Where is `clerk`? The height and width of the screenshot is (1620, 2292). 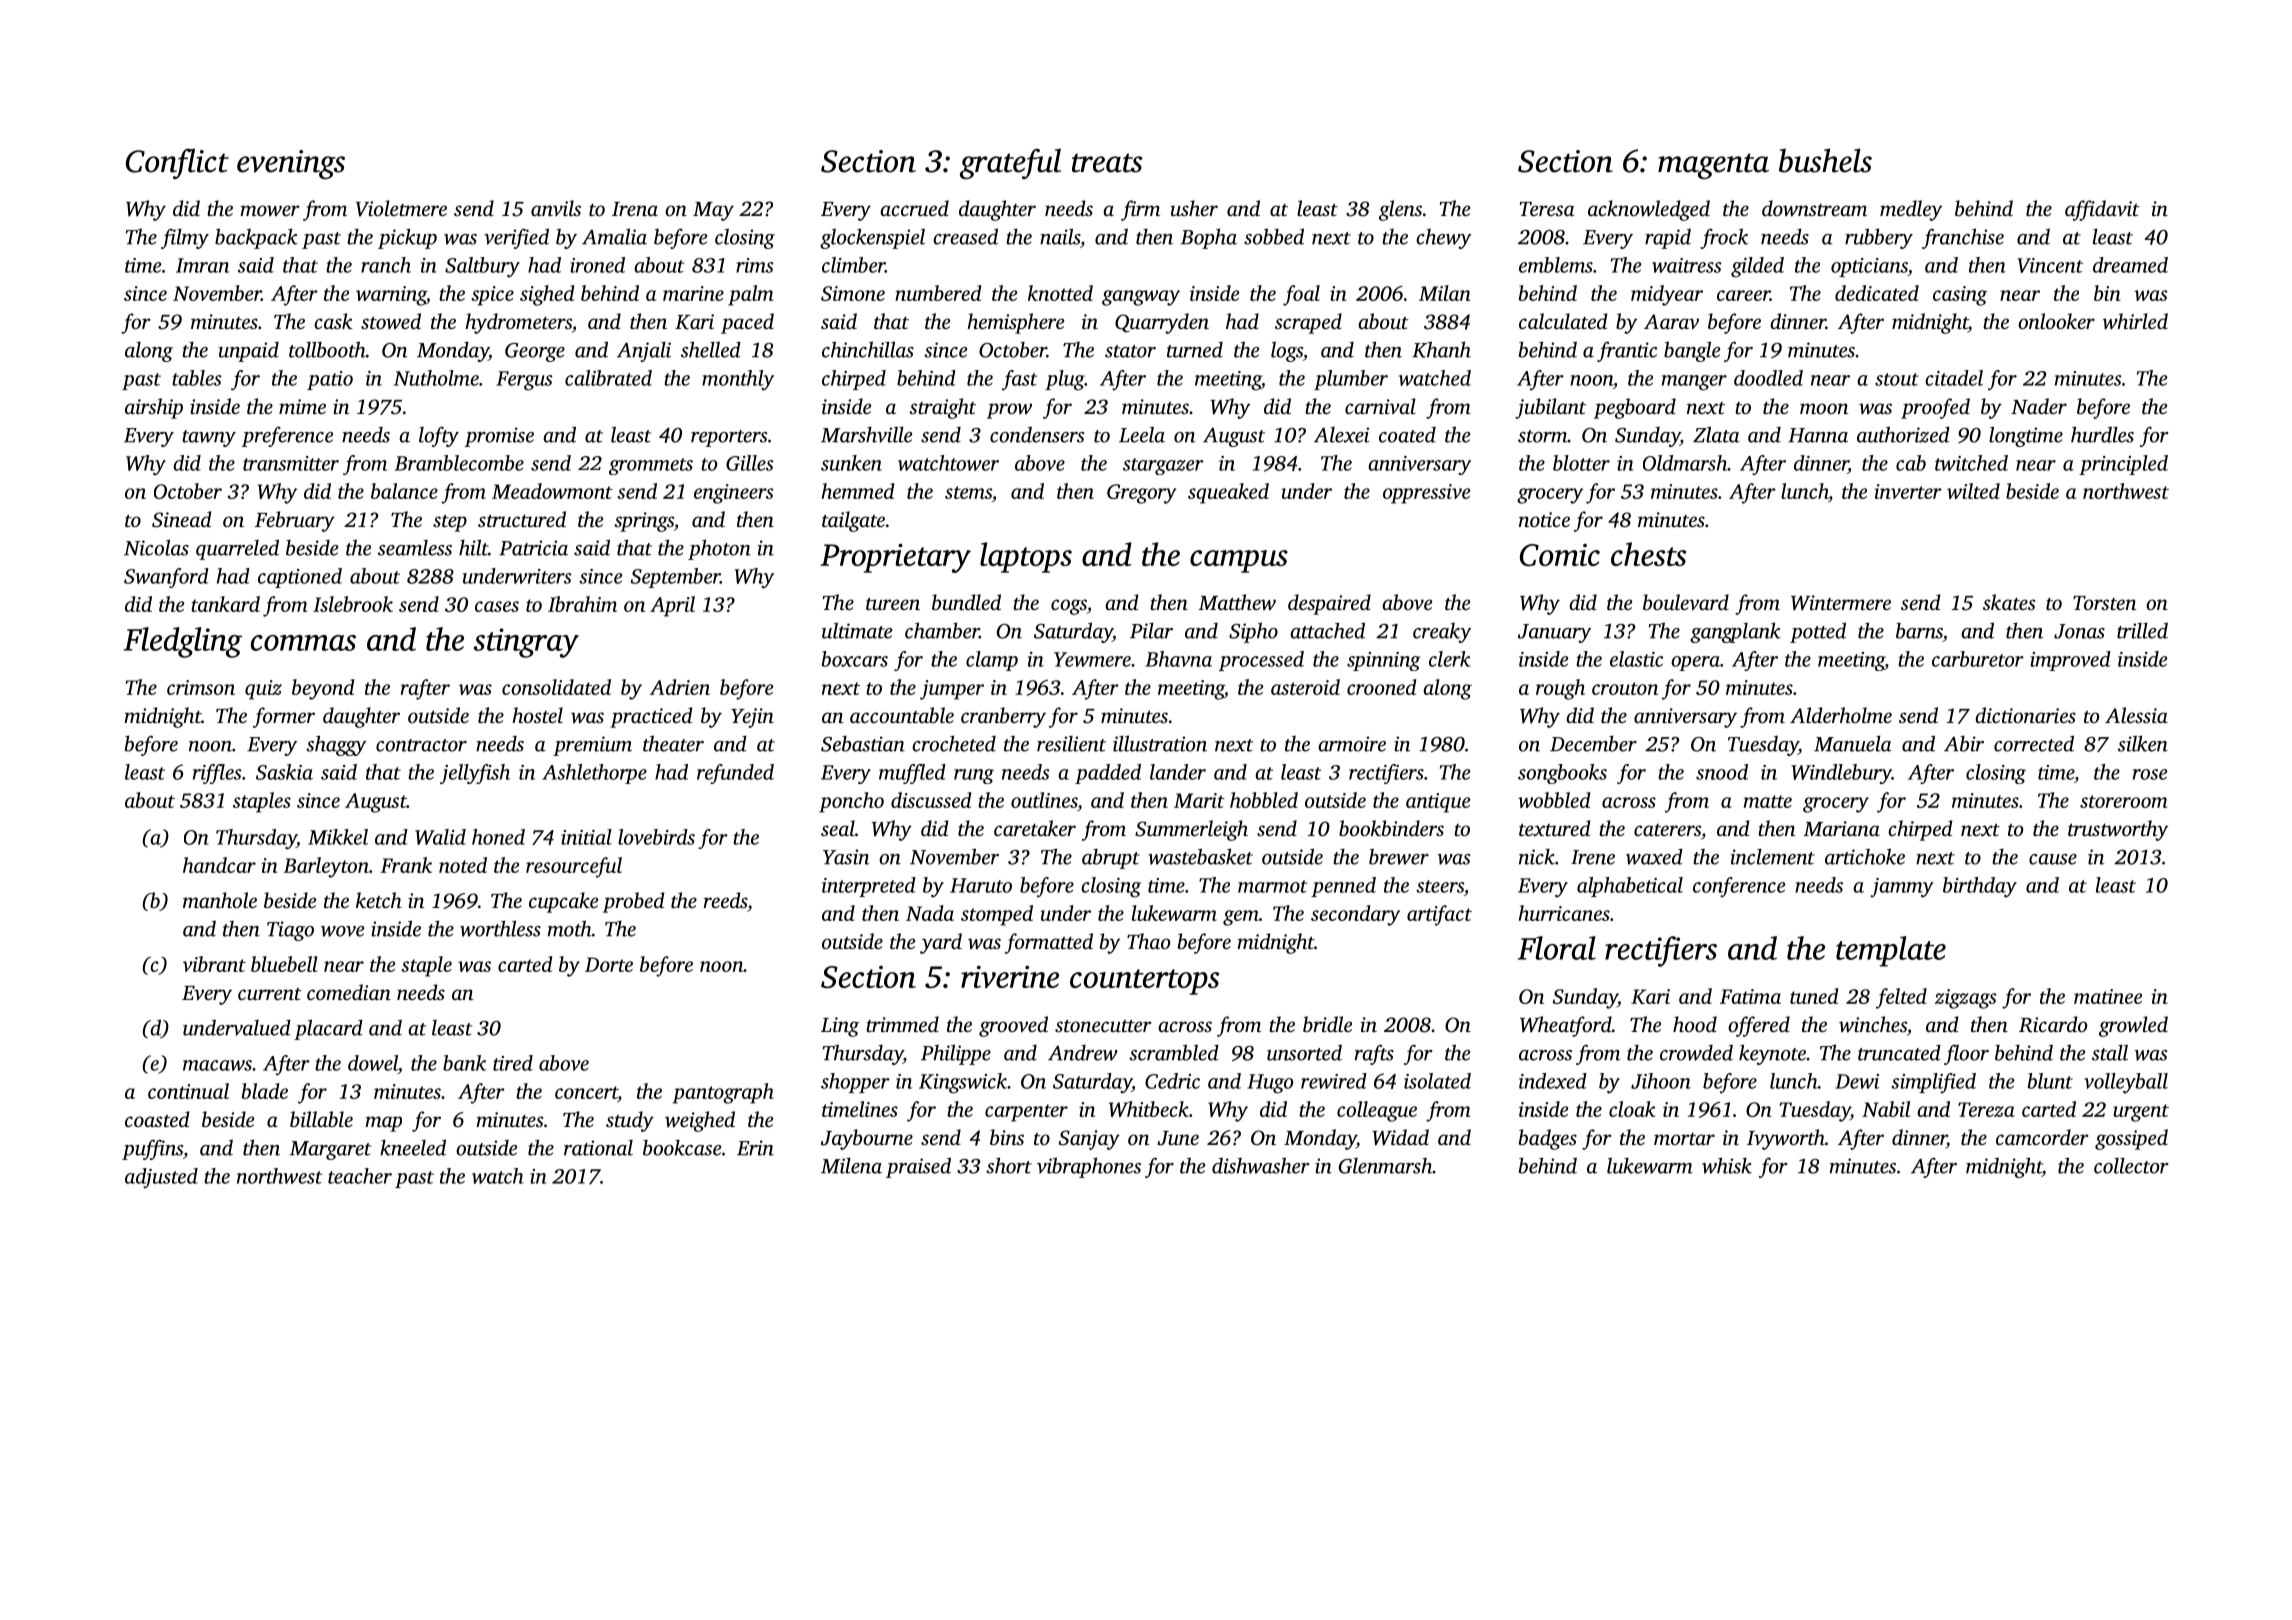 clerk is located at coordinates (1450, 659).
